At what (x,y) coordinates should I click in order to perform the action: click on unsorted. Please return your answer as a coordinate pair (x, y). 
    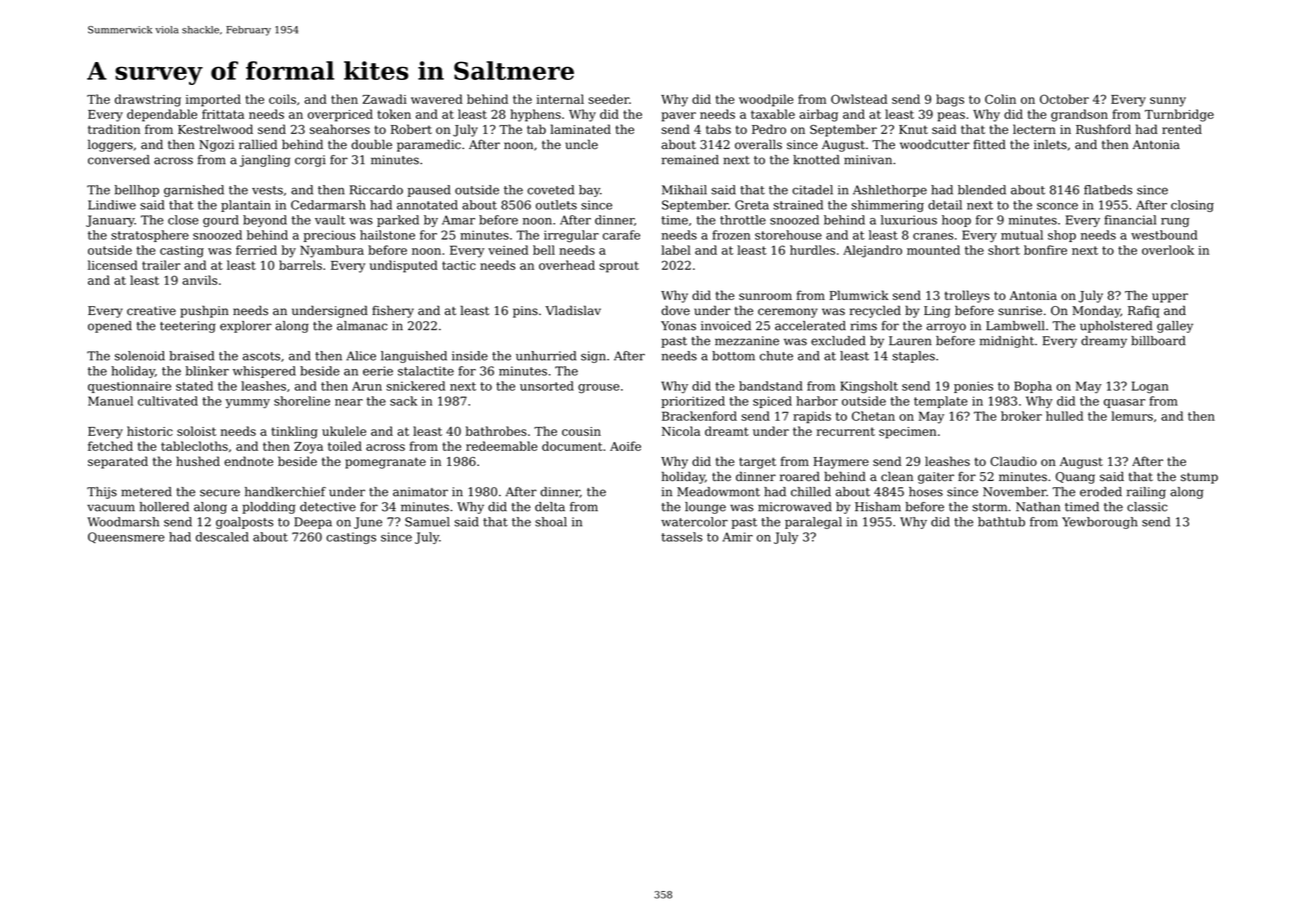
    Looking at the image, I should click on (547, 386).
